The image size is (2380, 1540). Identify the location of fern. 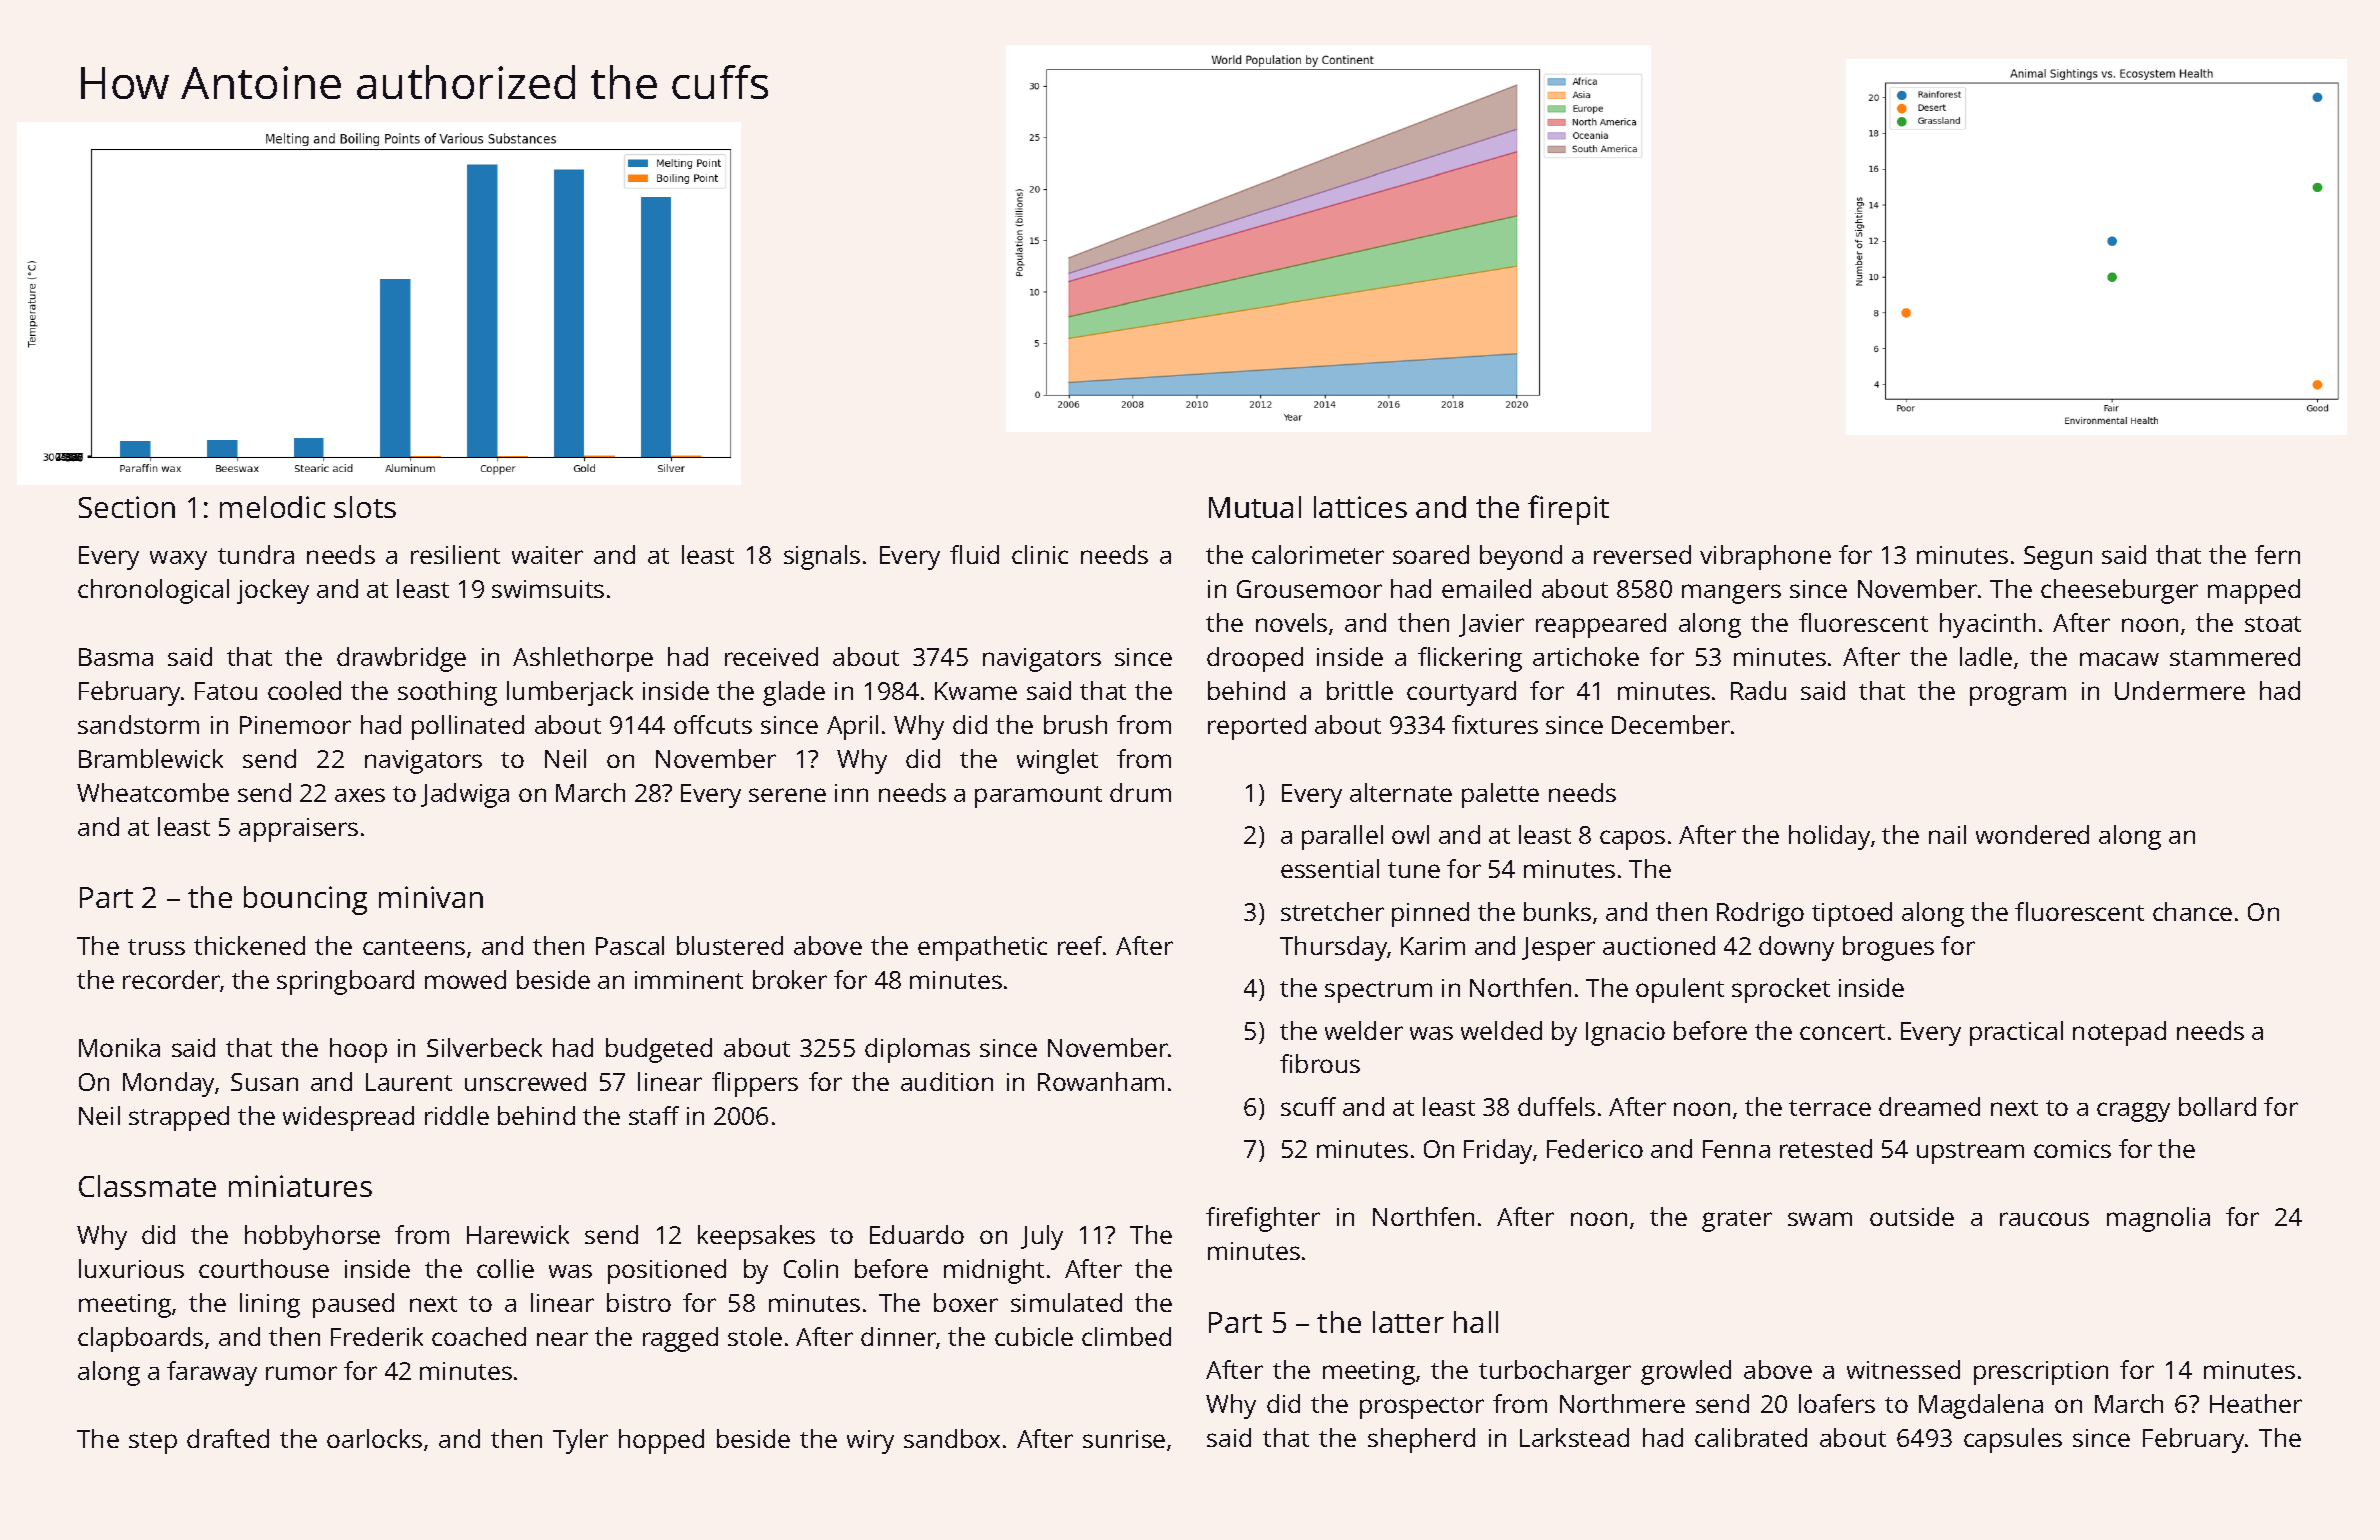
(2277, 554).
